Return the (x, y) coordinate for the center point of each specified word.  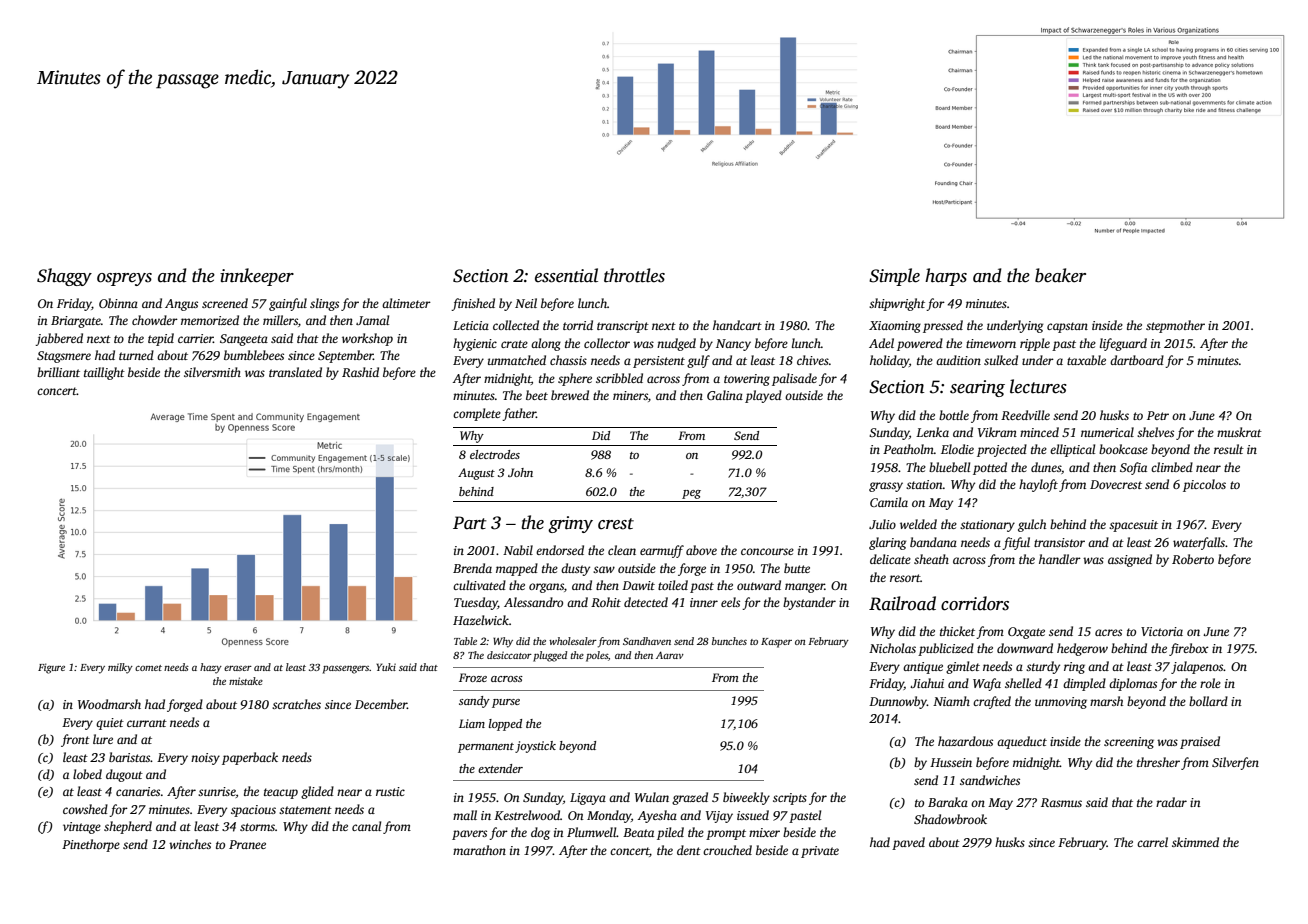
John (520, 472)
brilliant (58, 372)
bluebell (949, 467)
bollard (1208, 701)
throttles (634, 275)
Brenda (472, 568)
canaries (138, 791)
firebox (1189, 649)
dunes (1046, 467)
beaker (1060, 275)
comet (148, 668)
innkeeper (257, 277)
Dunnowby (898, 702)
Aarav (670, 655)
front (75, 740)
